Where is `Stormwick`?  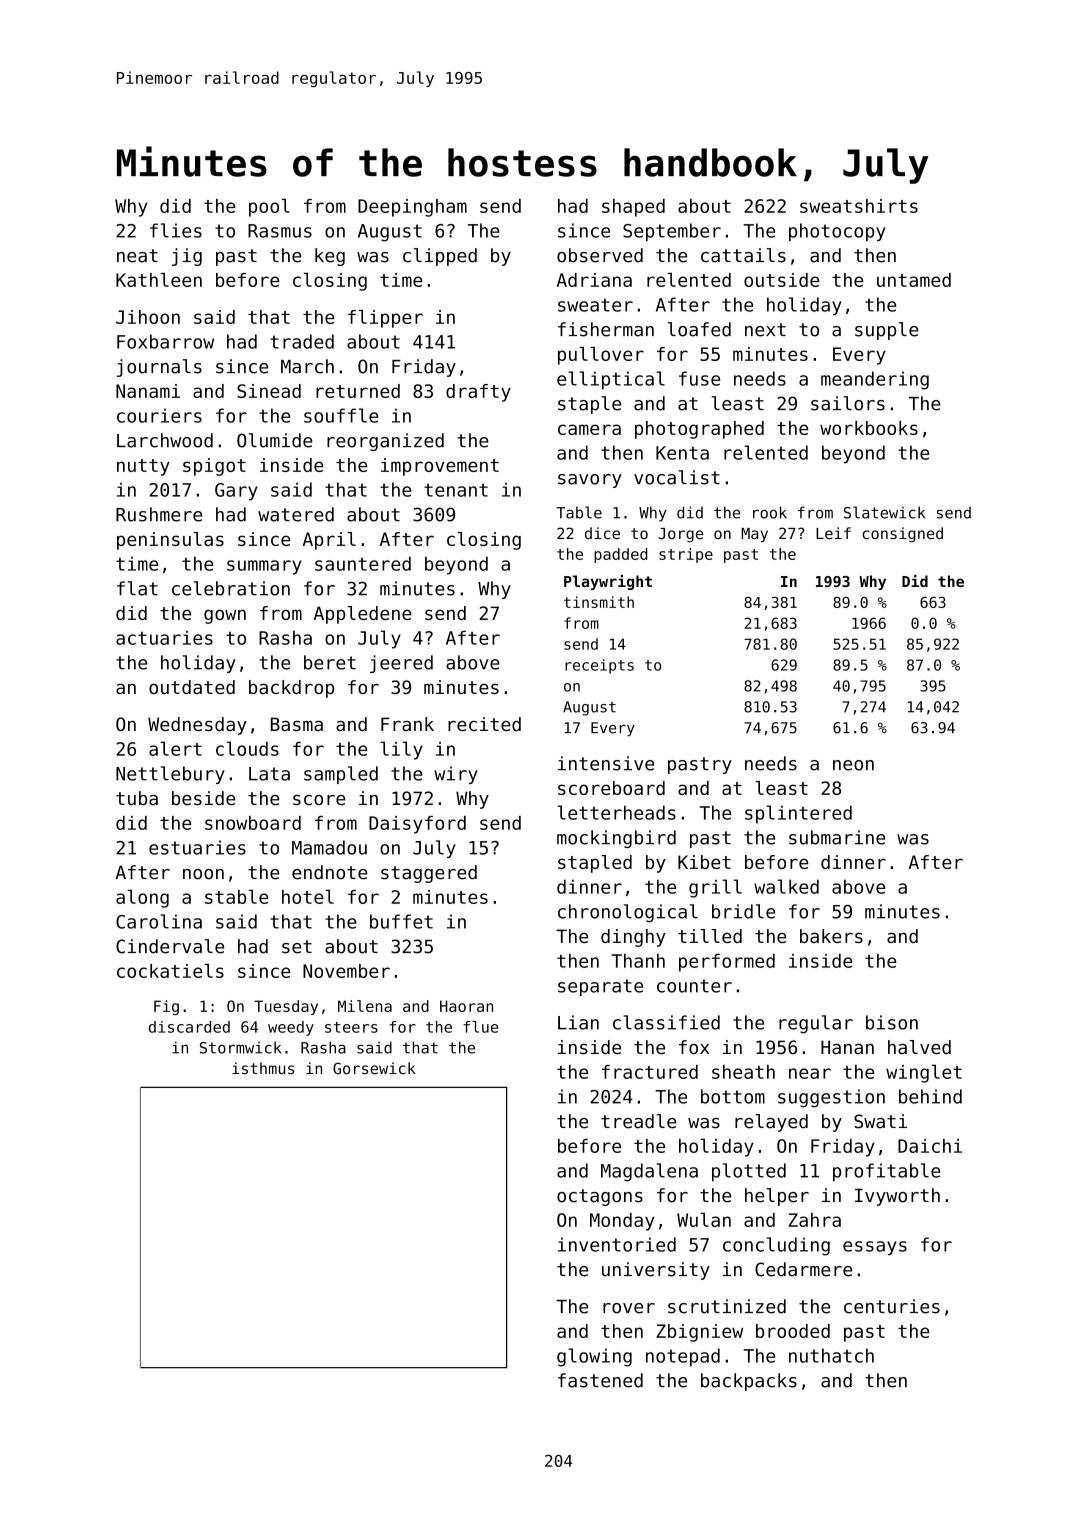
Stormwick is located at coordinates (240, 1047).
